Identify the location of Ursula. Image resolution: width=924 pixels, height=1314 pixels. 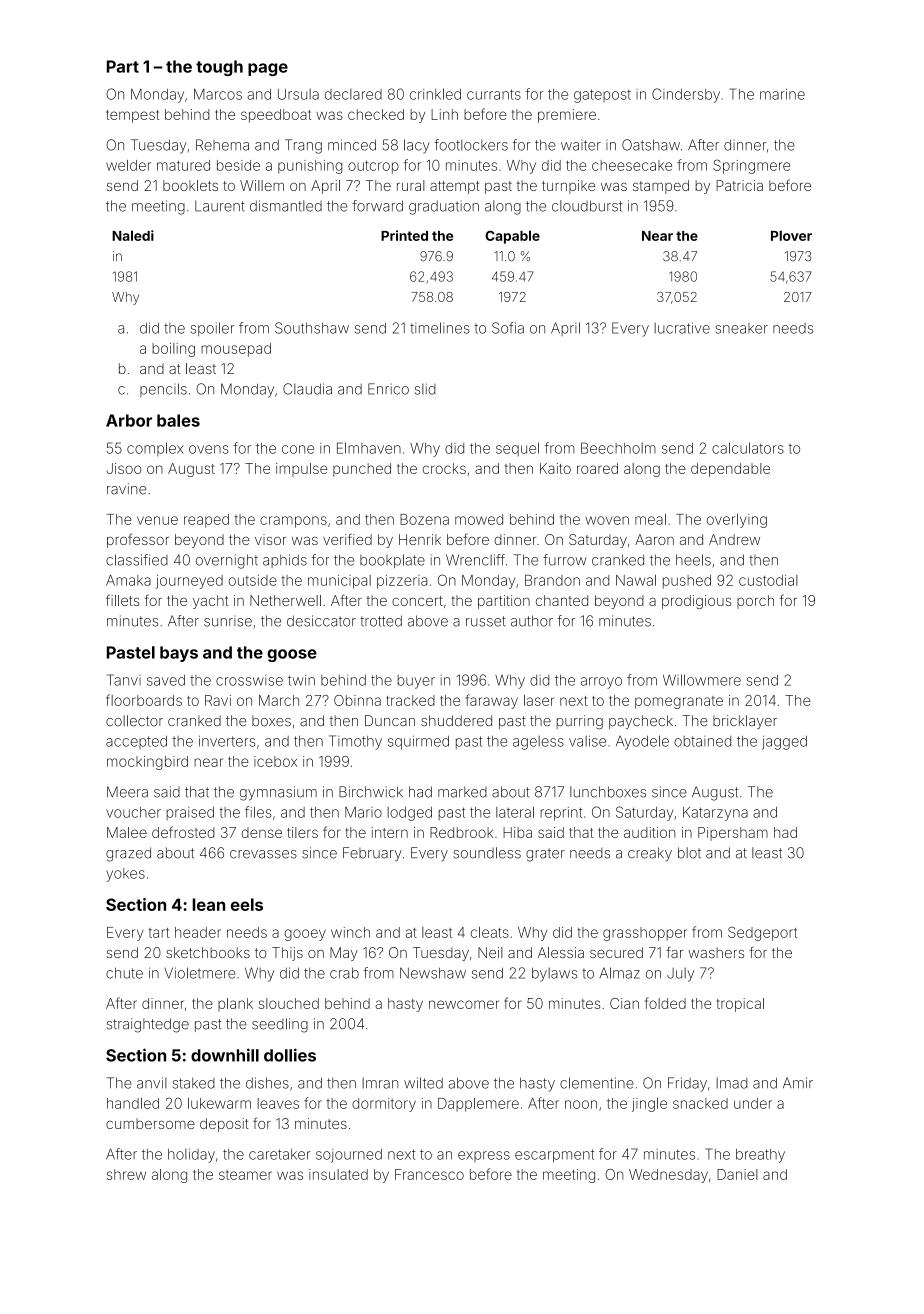
(298, 94).
